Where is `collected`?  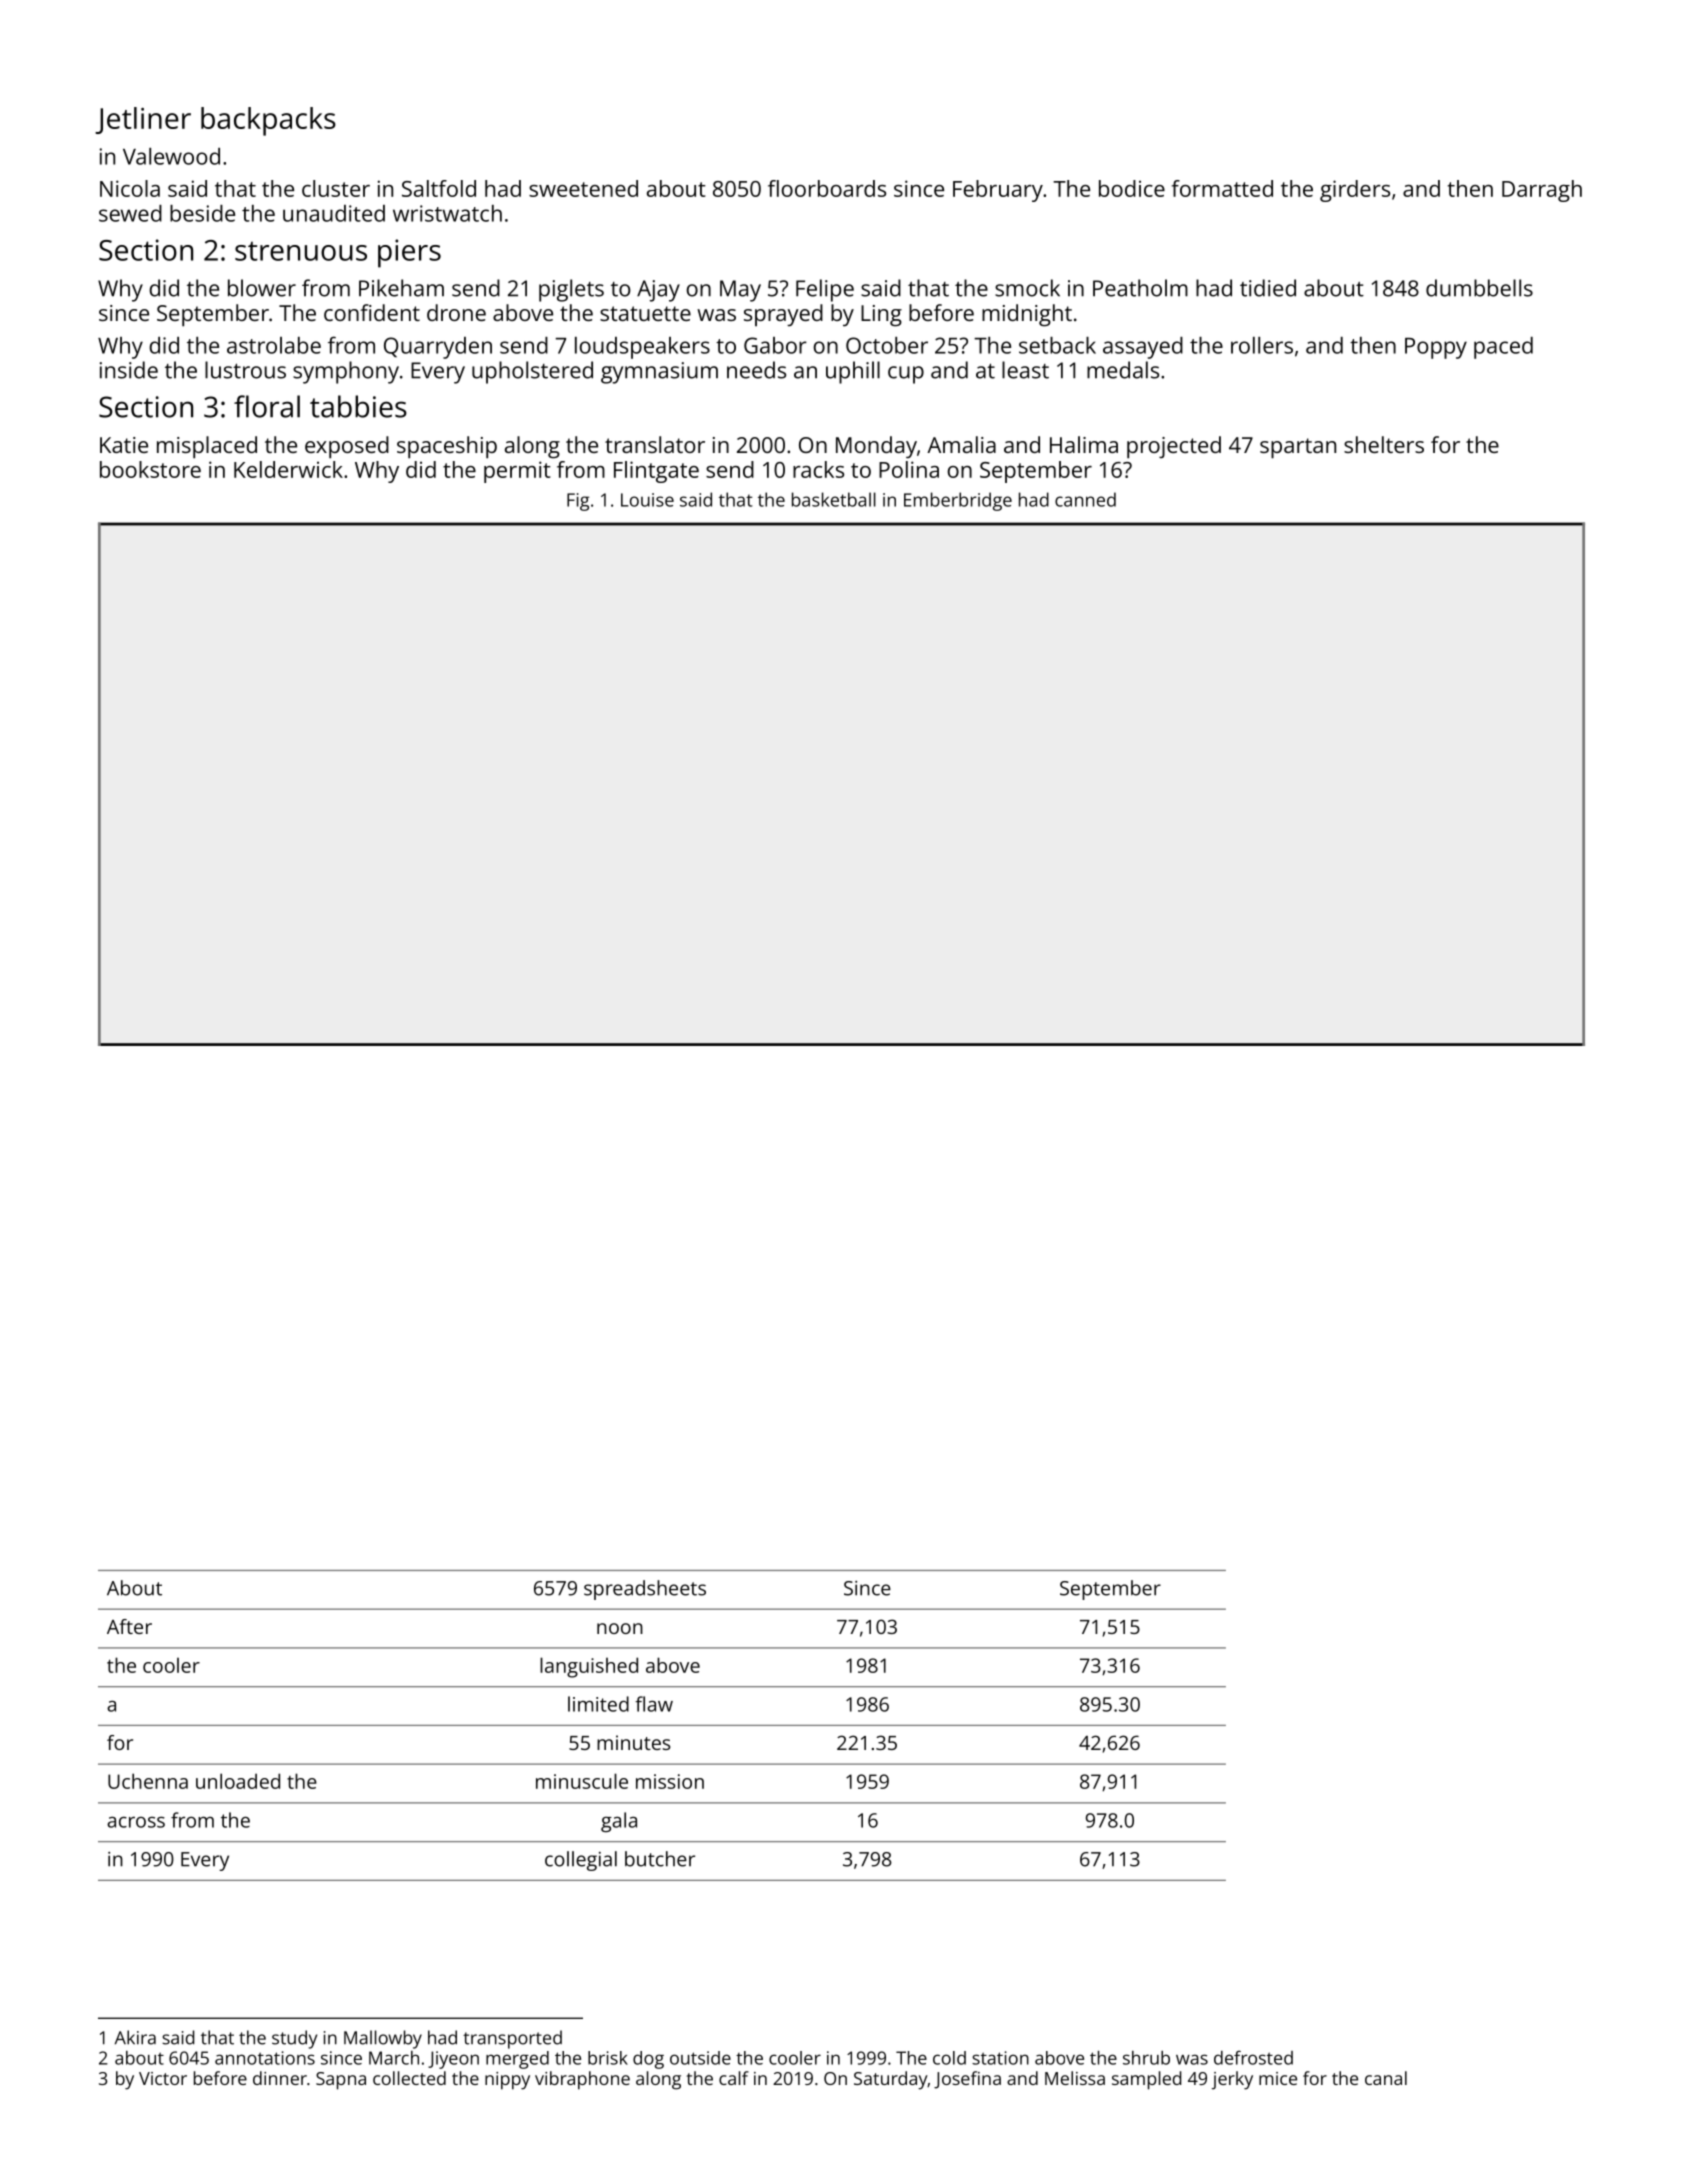 collected is located at coordinates (409, 2078).
